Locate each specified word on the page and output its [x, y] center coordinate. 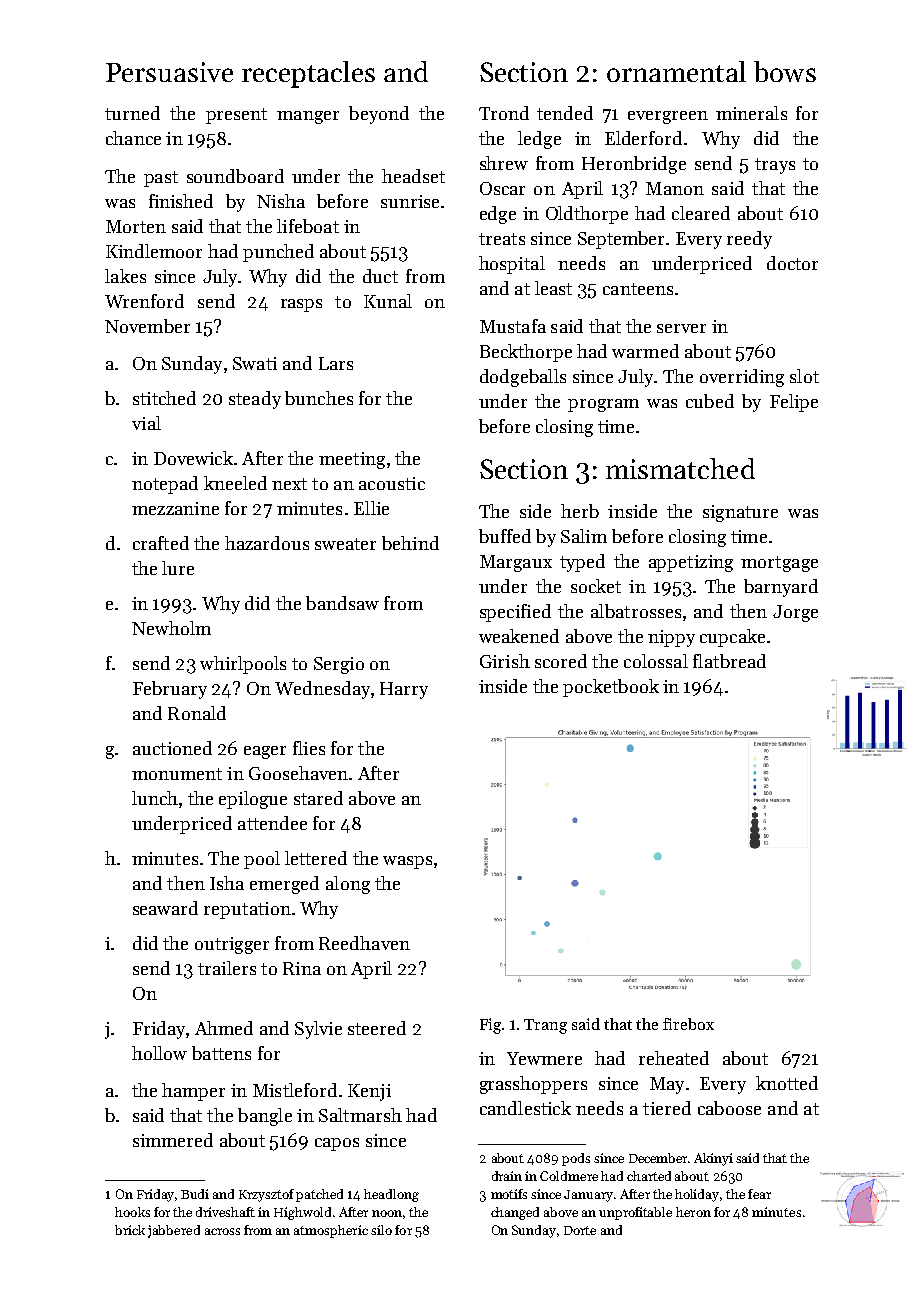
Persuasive [169, 72]
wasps [407, 862]
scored [561, 661]
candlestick [525, 1108]
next [289, 484]
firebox [688, 1024]
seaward [165, 908]
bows [785, 71]
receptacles [308, 74]
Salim [584, 536]
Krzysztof [266, 1195]
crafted [161, 543]
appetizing [691, 563]
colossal [656, 661]
